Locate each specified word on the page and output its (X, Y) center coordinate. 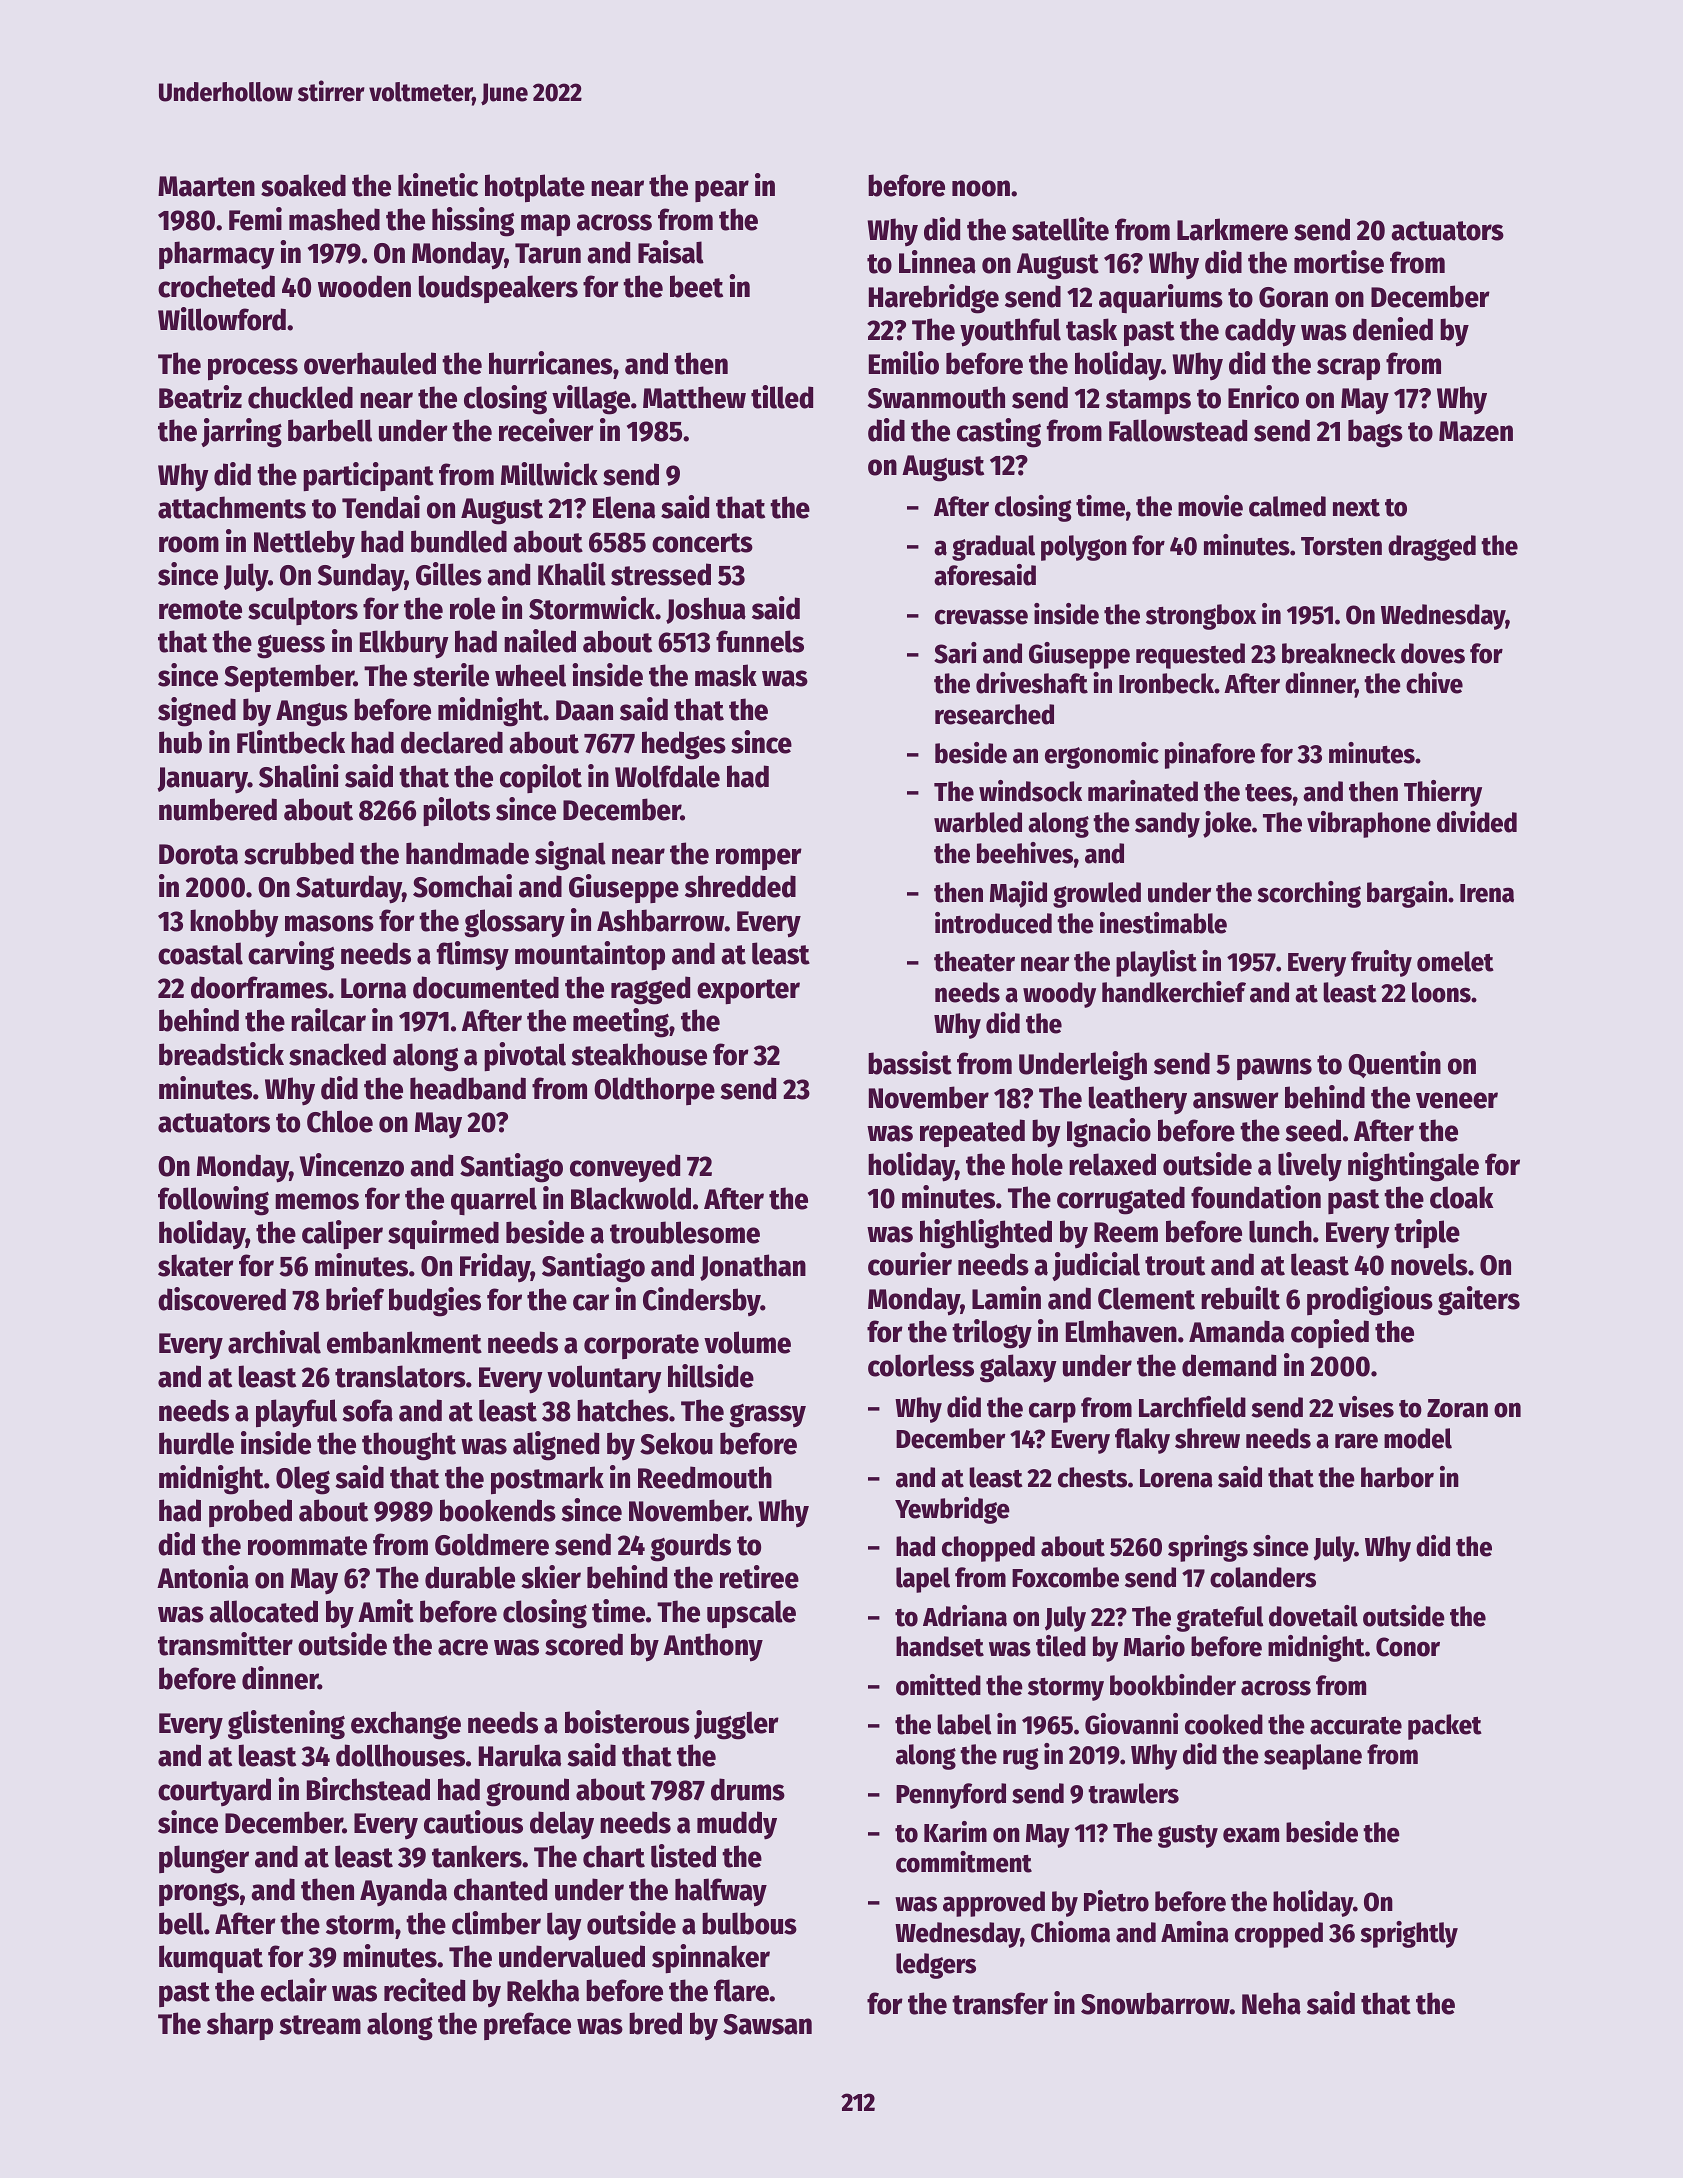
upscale (751, 1614)
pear (722, 191)
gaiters (1479, 1301)
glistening (286, 1725)
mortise (1339, 262)
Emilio (904, 363)
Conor (1408, 1647)
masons (329, 923)
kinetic (438, 185)
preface (527, 2026)
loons (1441, 992)
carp (1052, 1412)
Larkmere (1232, 229)
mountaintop (590, 955)
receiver (546, 430)
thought (409, 1446)
